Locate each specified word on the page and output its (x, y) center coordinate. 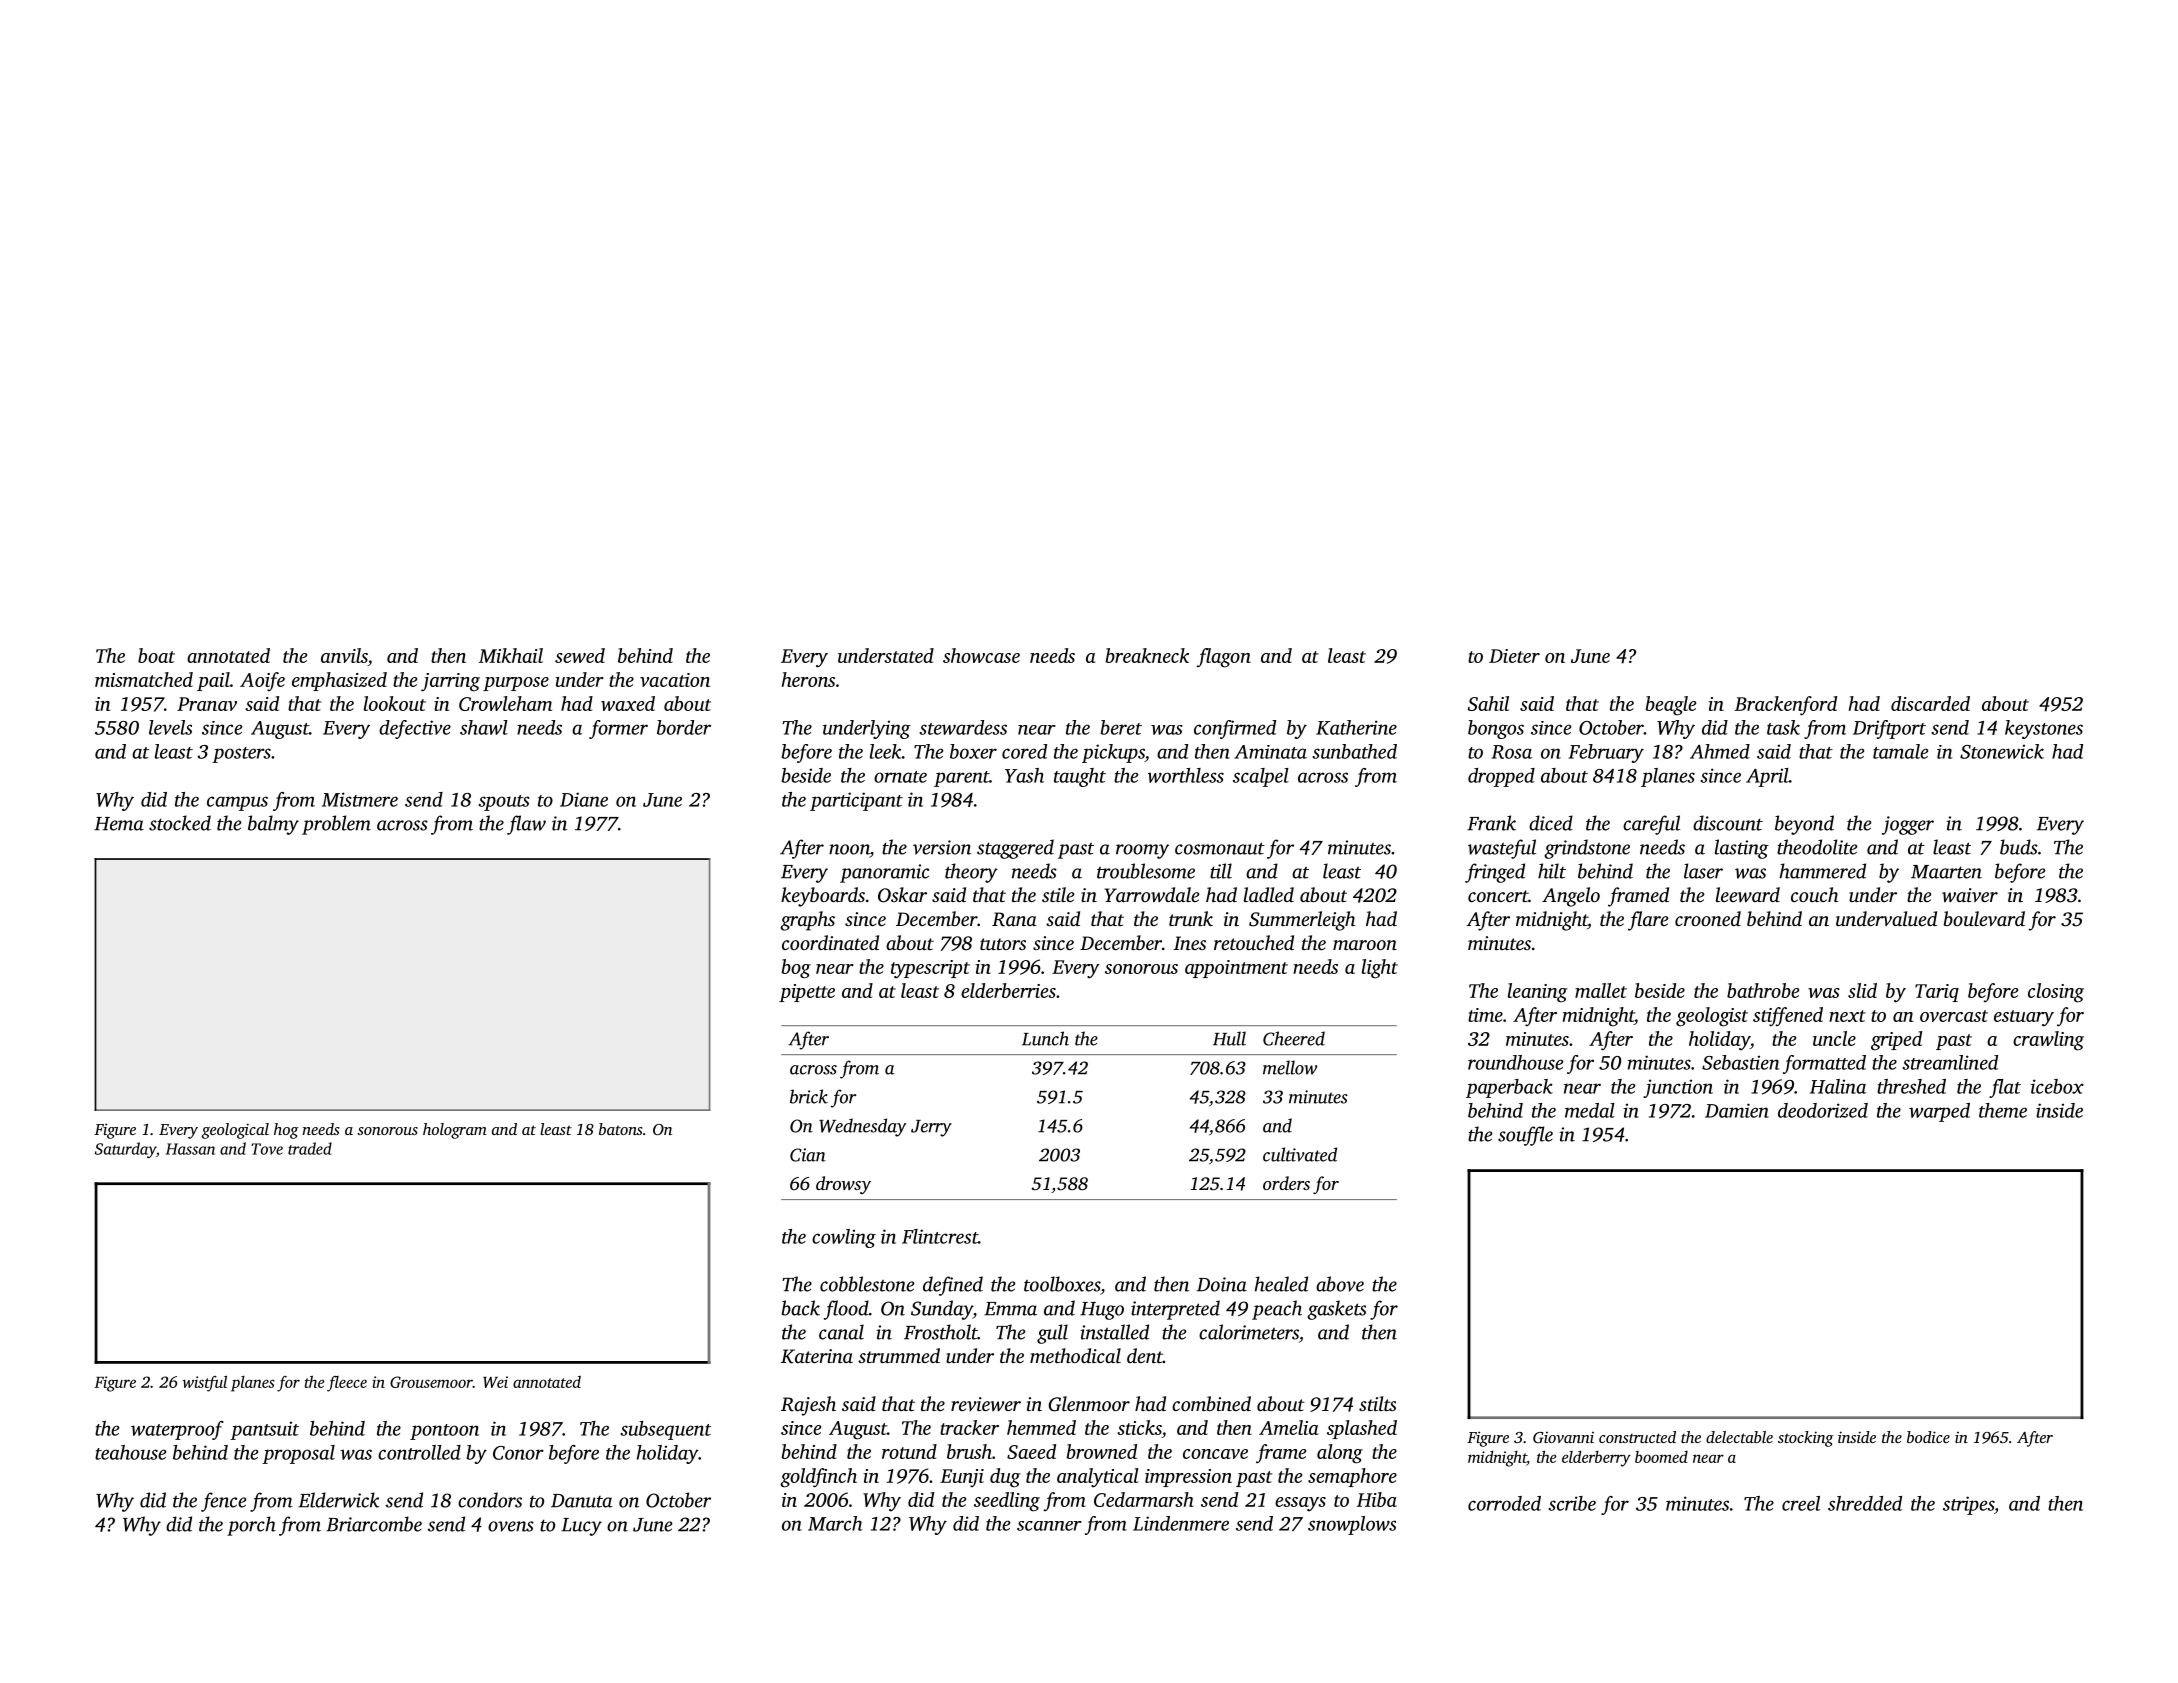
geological (235, 1131)
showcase (981, 655)
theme (2003, 1110)
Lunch (1045, 1038)
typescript (930, 969)
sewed (580, 655)
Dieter (1514, 656)
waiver (1970, 895)
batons (620, 1129)
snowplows (1352, 1525)
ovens (511, 1526)
